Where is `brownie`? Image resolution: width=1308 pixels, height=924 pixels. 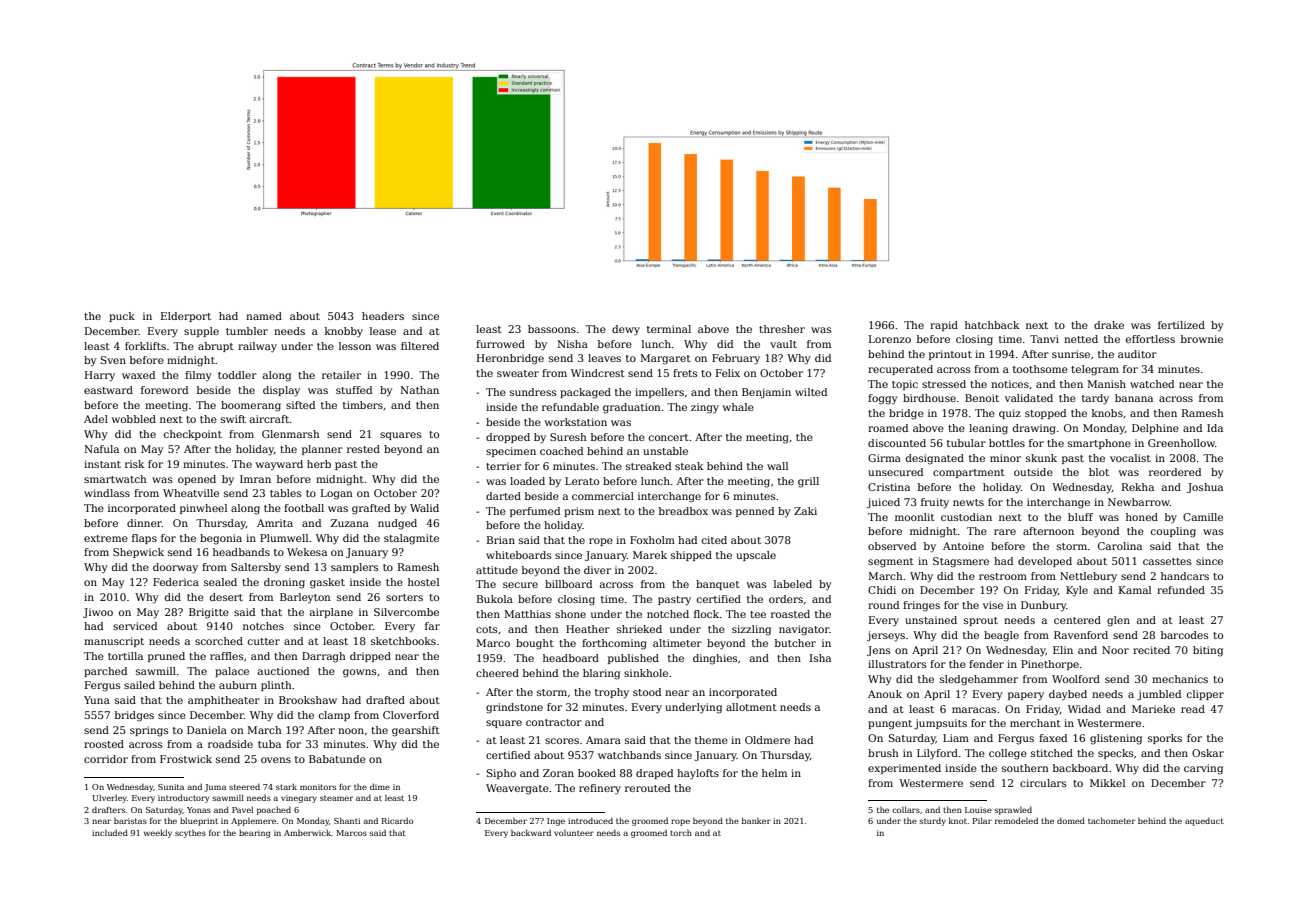
brownie is located at coordinates (1202, 339).
